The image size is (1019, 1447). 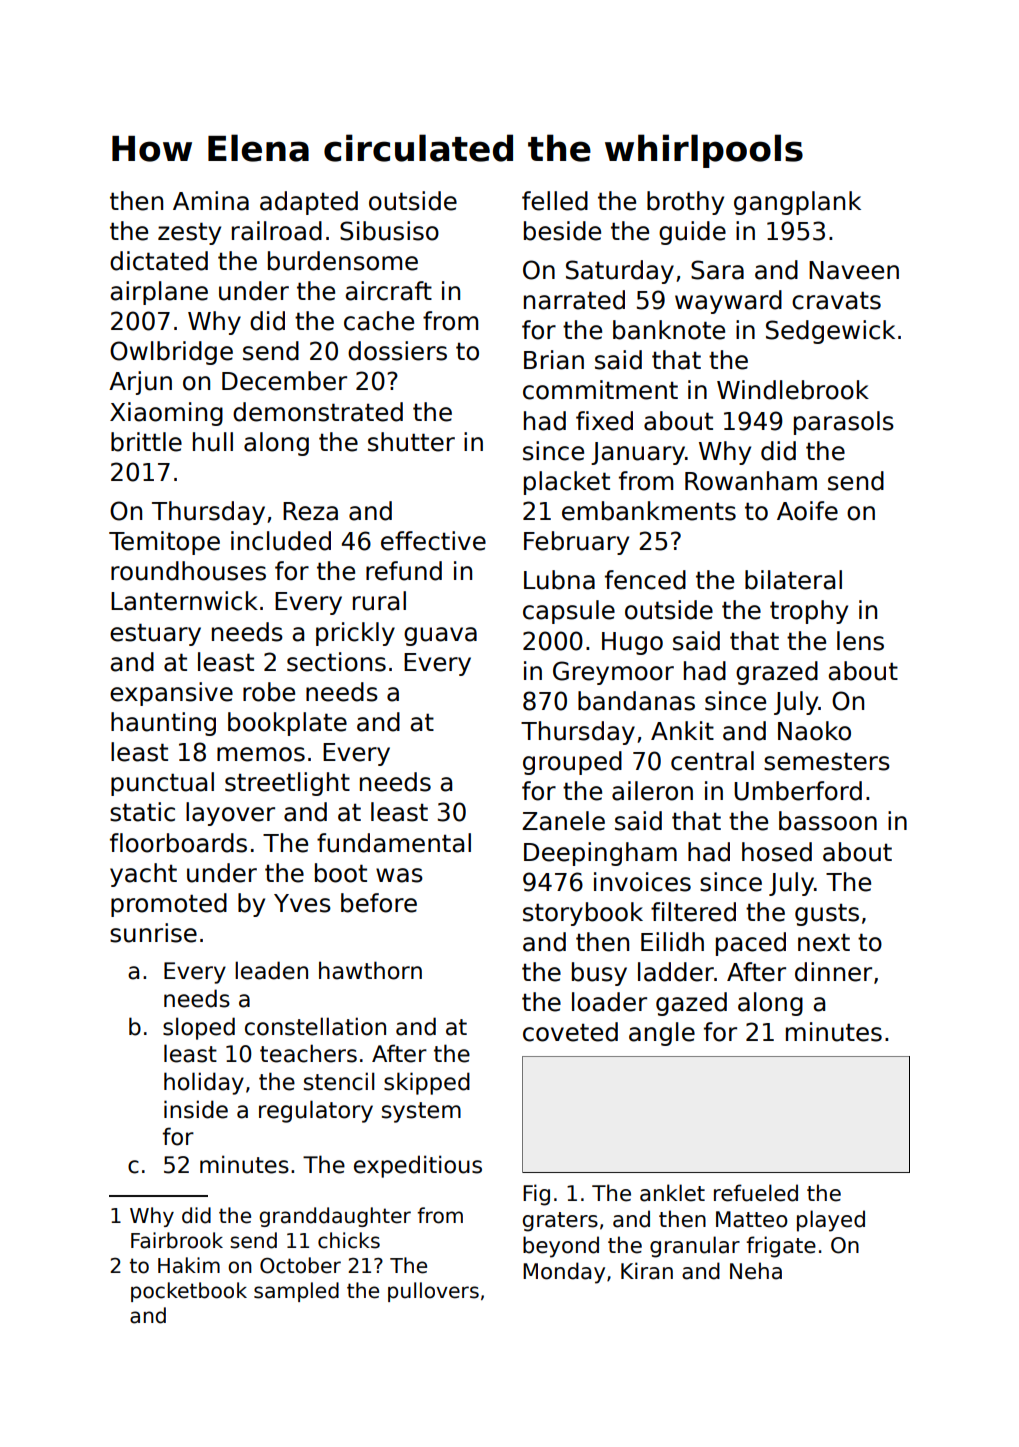 I want to click on pocketbook, so click(x=189, y=1292).
